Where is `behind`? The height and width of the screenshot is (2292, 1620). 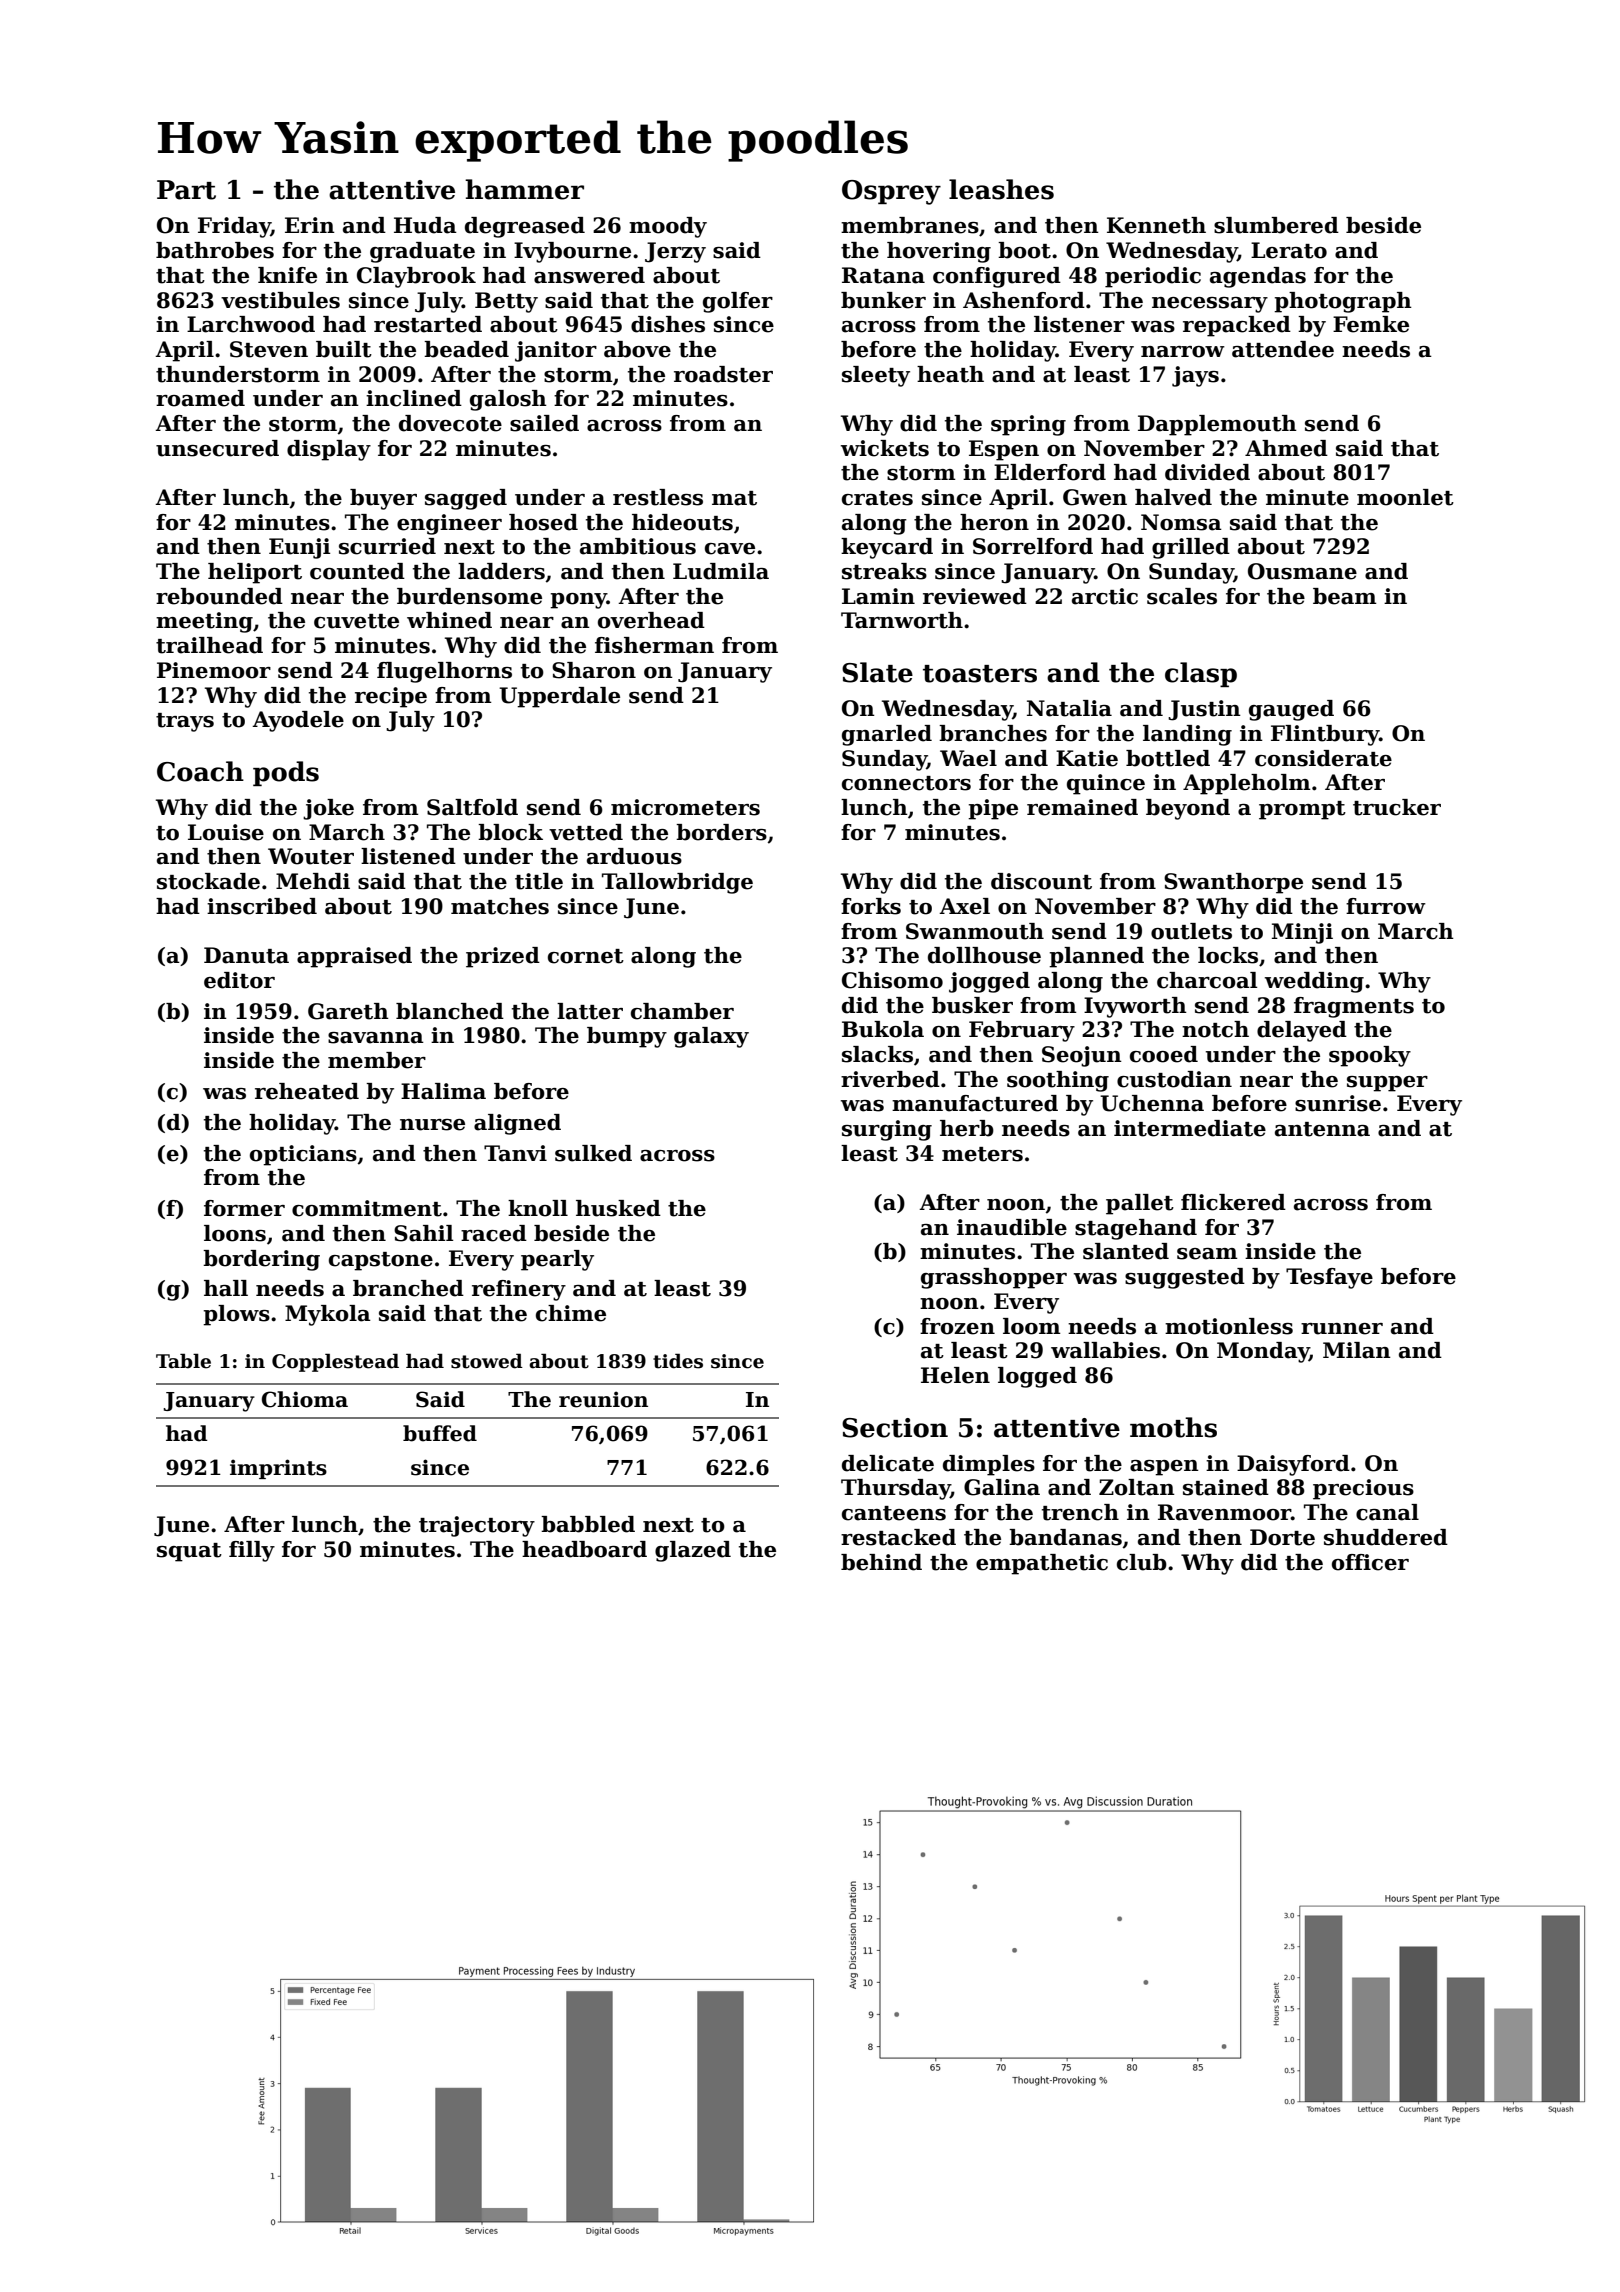
behind is located at coordinates (881, 1562).
